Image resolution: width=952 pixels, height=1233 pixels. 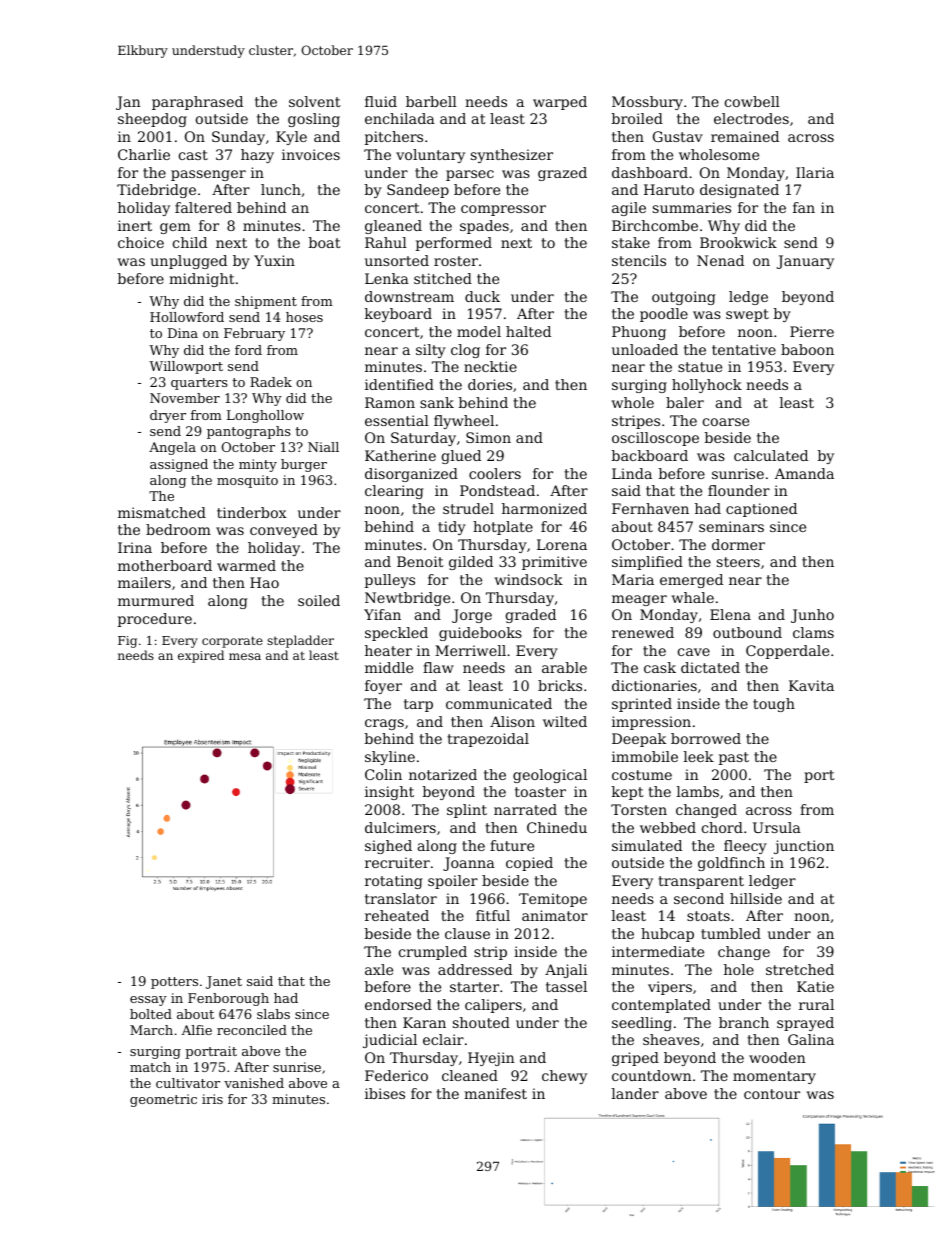 I want to click on manifest, so click(x=495, y=1093).
